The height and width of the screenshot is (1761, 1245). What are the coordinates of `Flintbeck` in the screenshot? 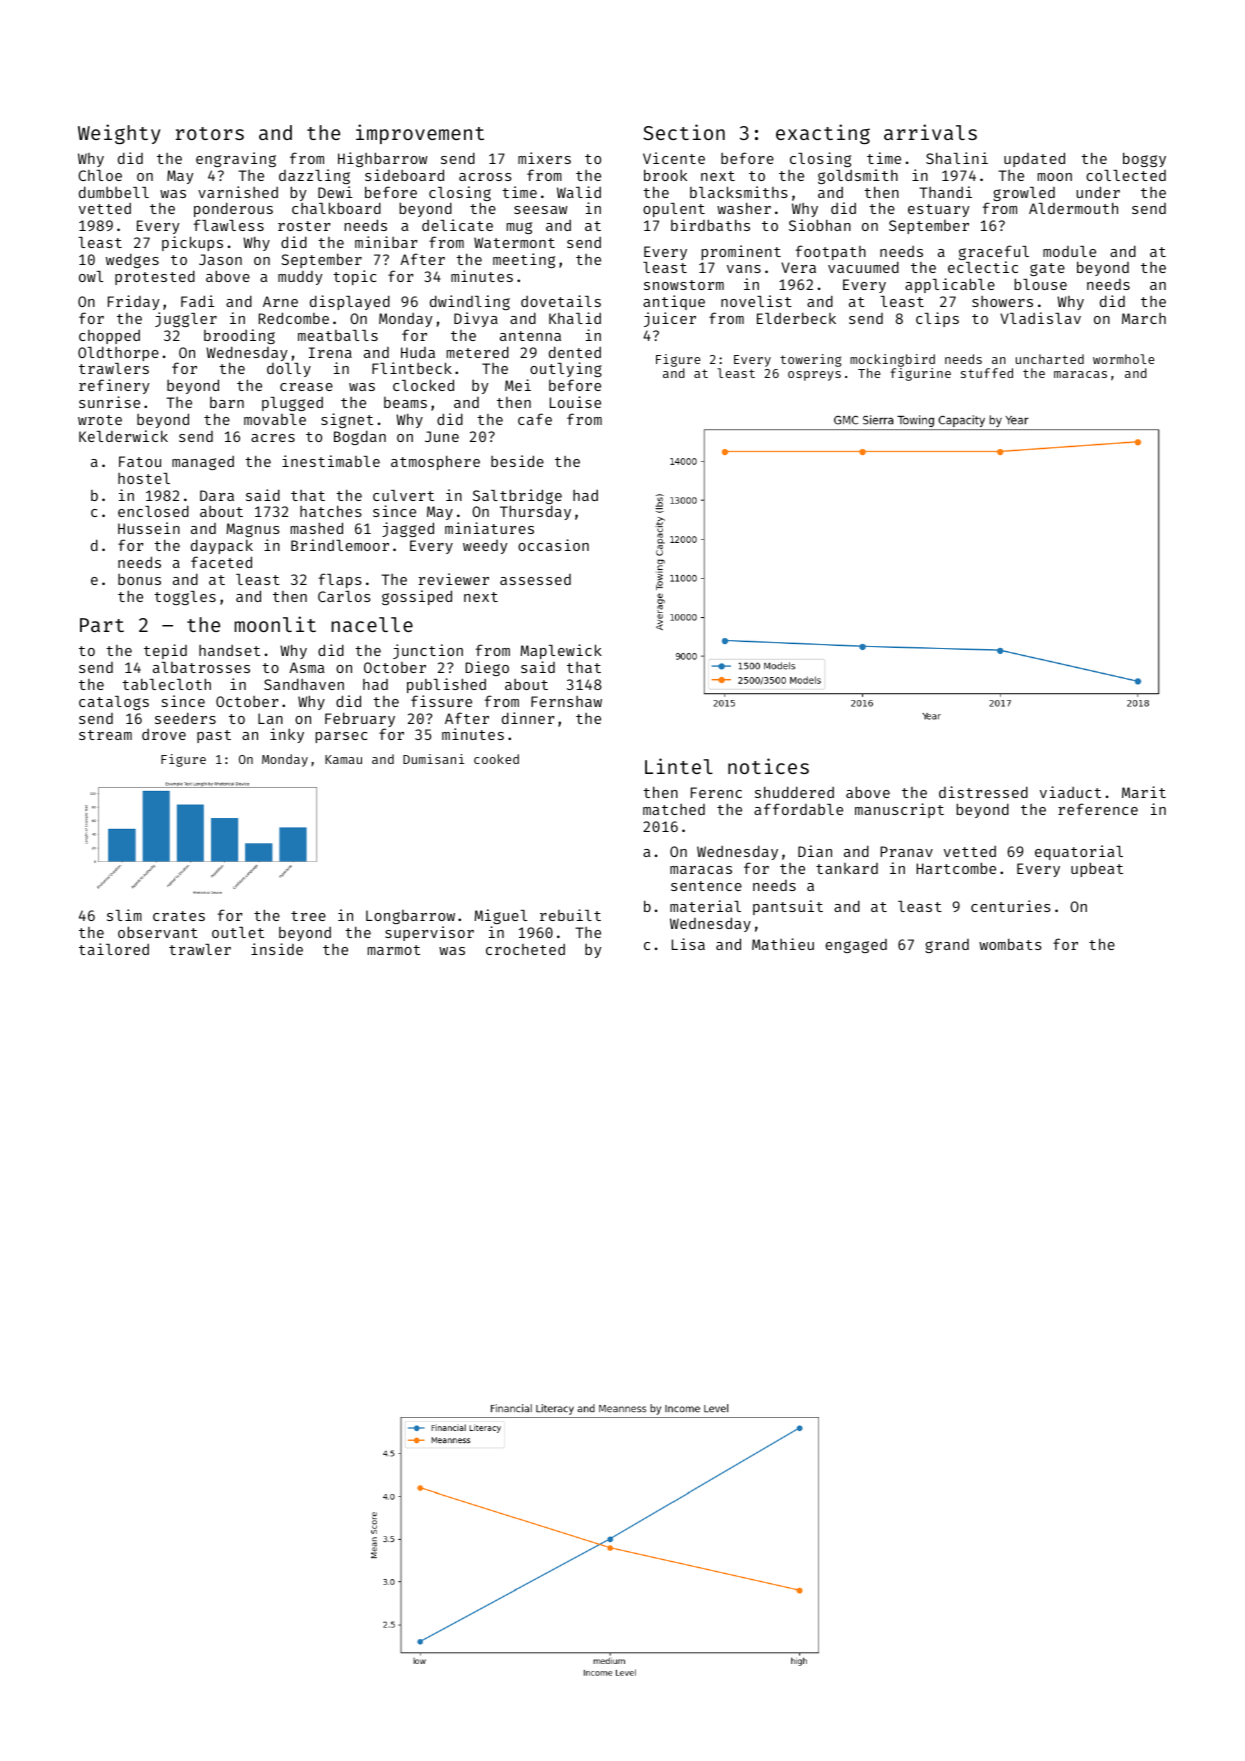 It's located at (412, 368).
